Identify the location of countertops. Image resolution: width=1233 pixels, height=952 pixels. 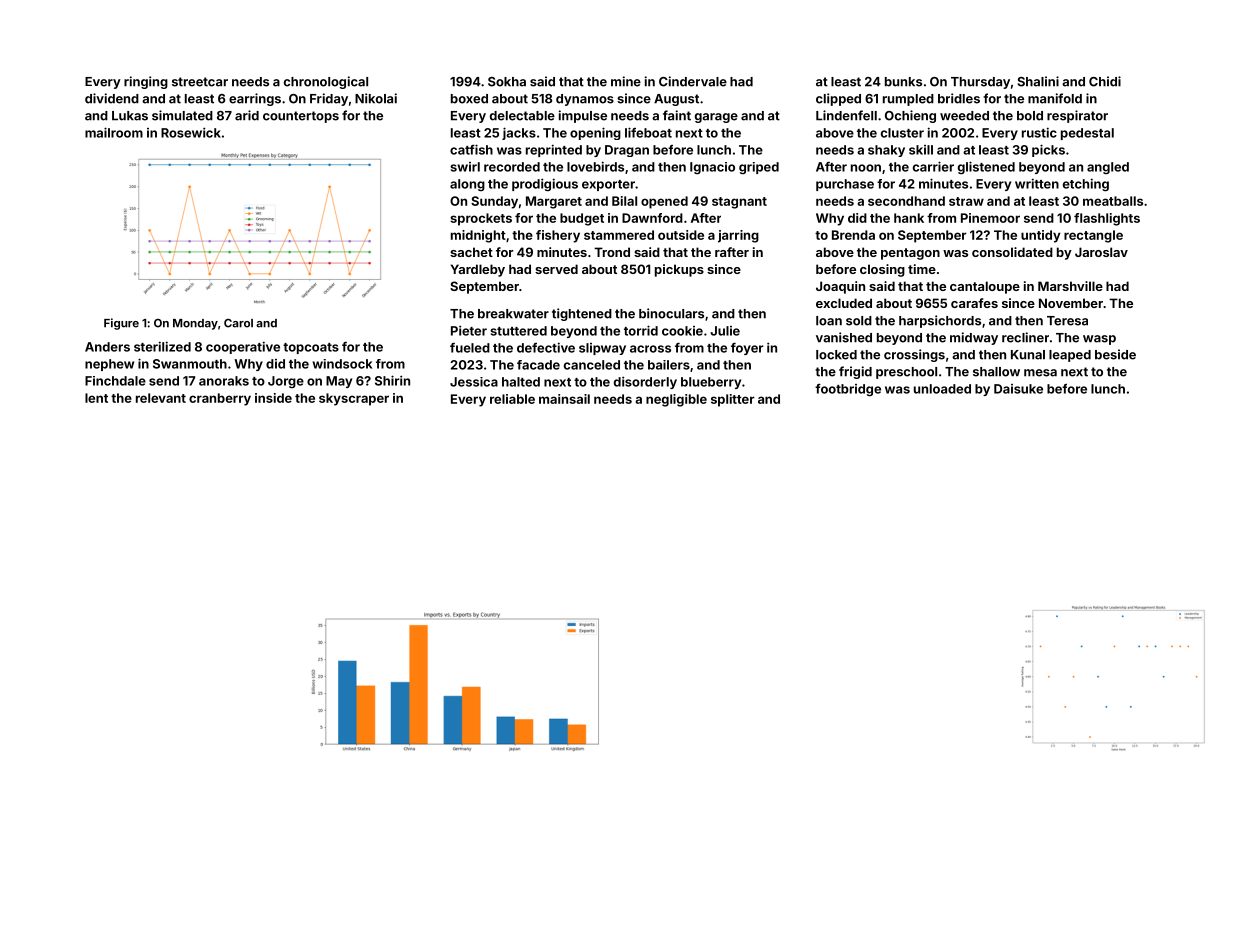
(301, 117).
